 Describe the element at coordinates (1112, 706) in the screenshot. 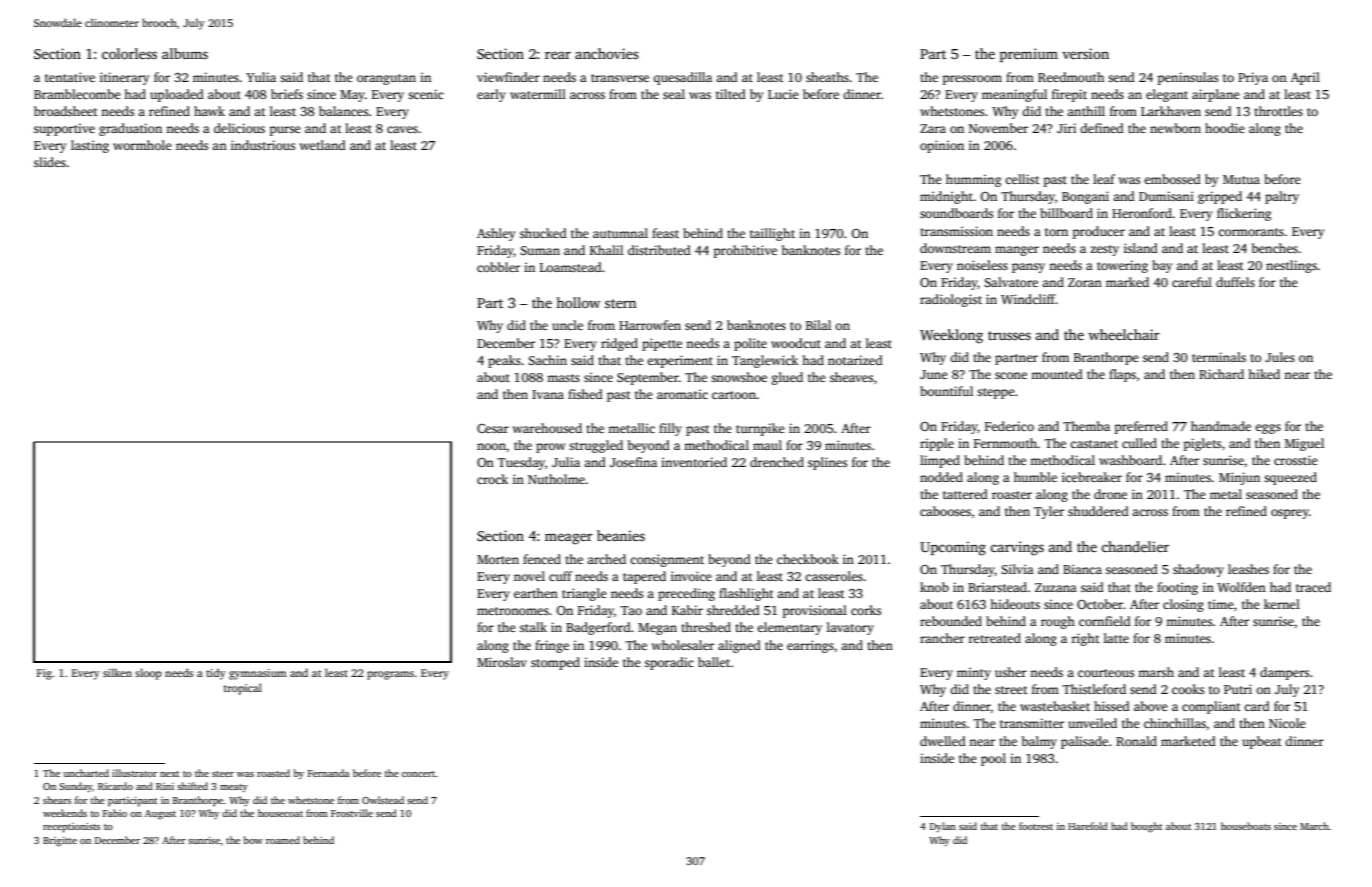

I see `hissed` at that location.
